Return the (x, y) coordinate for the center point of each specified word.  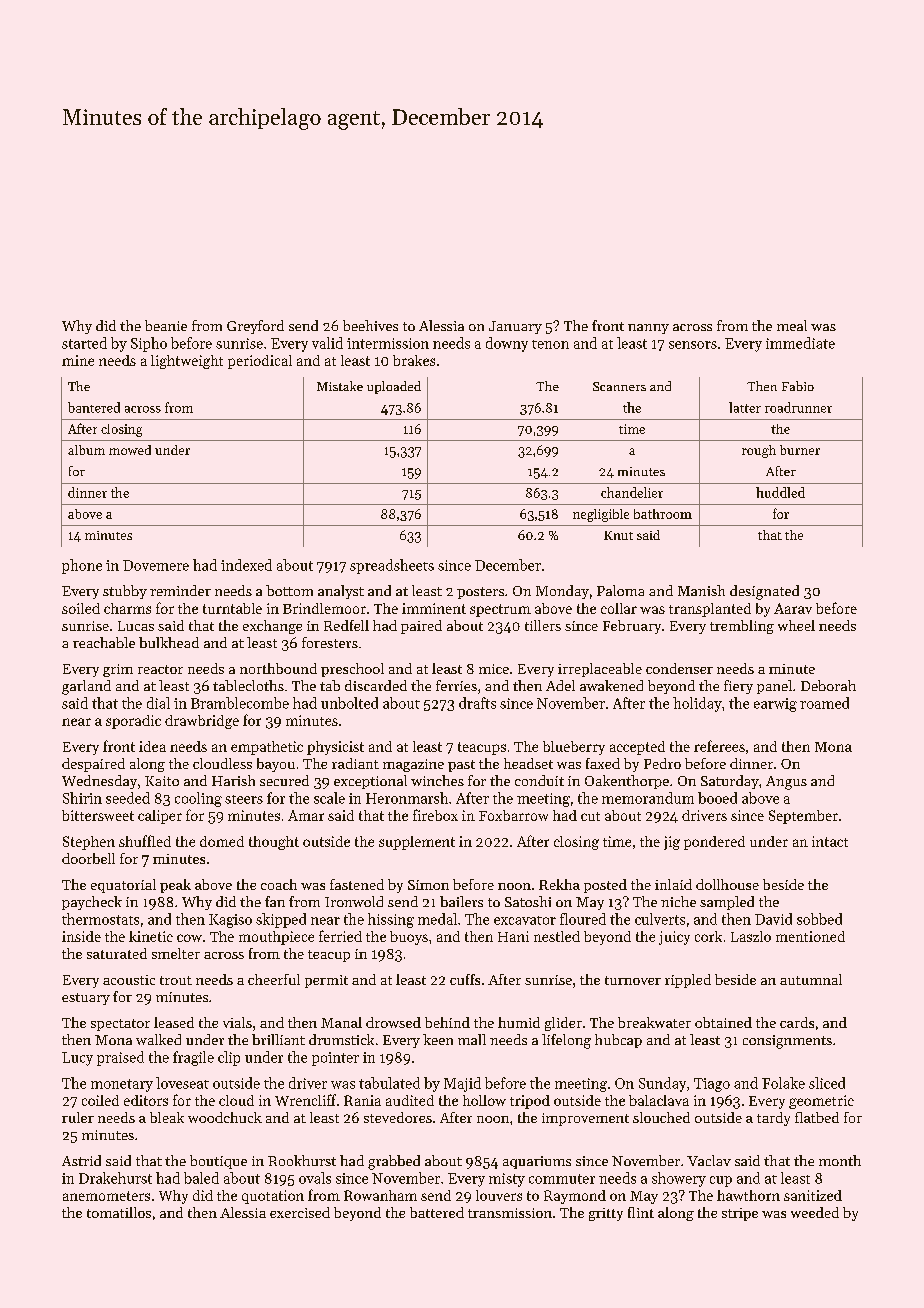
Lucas (136, 626)
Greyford (255, 327)
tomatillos (119, 1212)
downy (507, 344)
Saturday (730, 782)
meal (792, 325)
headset (528, 763)
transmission (510, 1213)
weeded (815, 1212)
